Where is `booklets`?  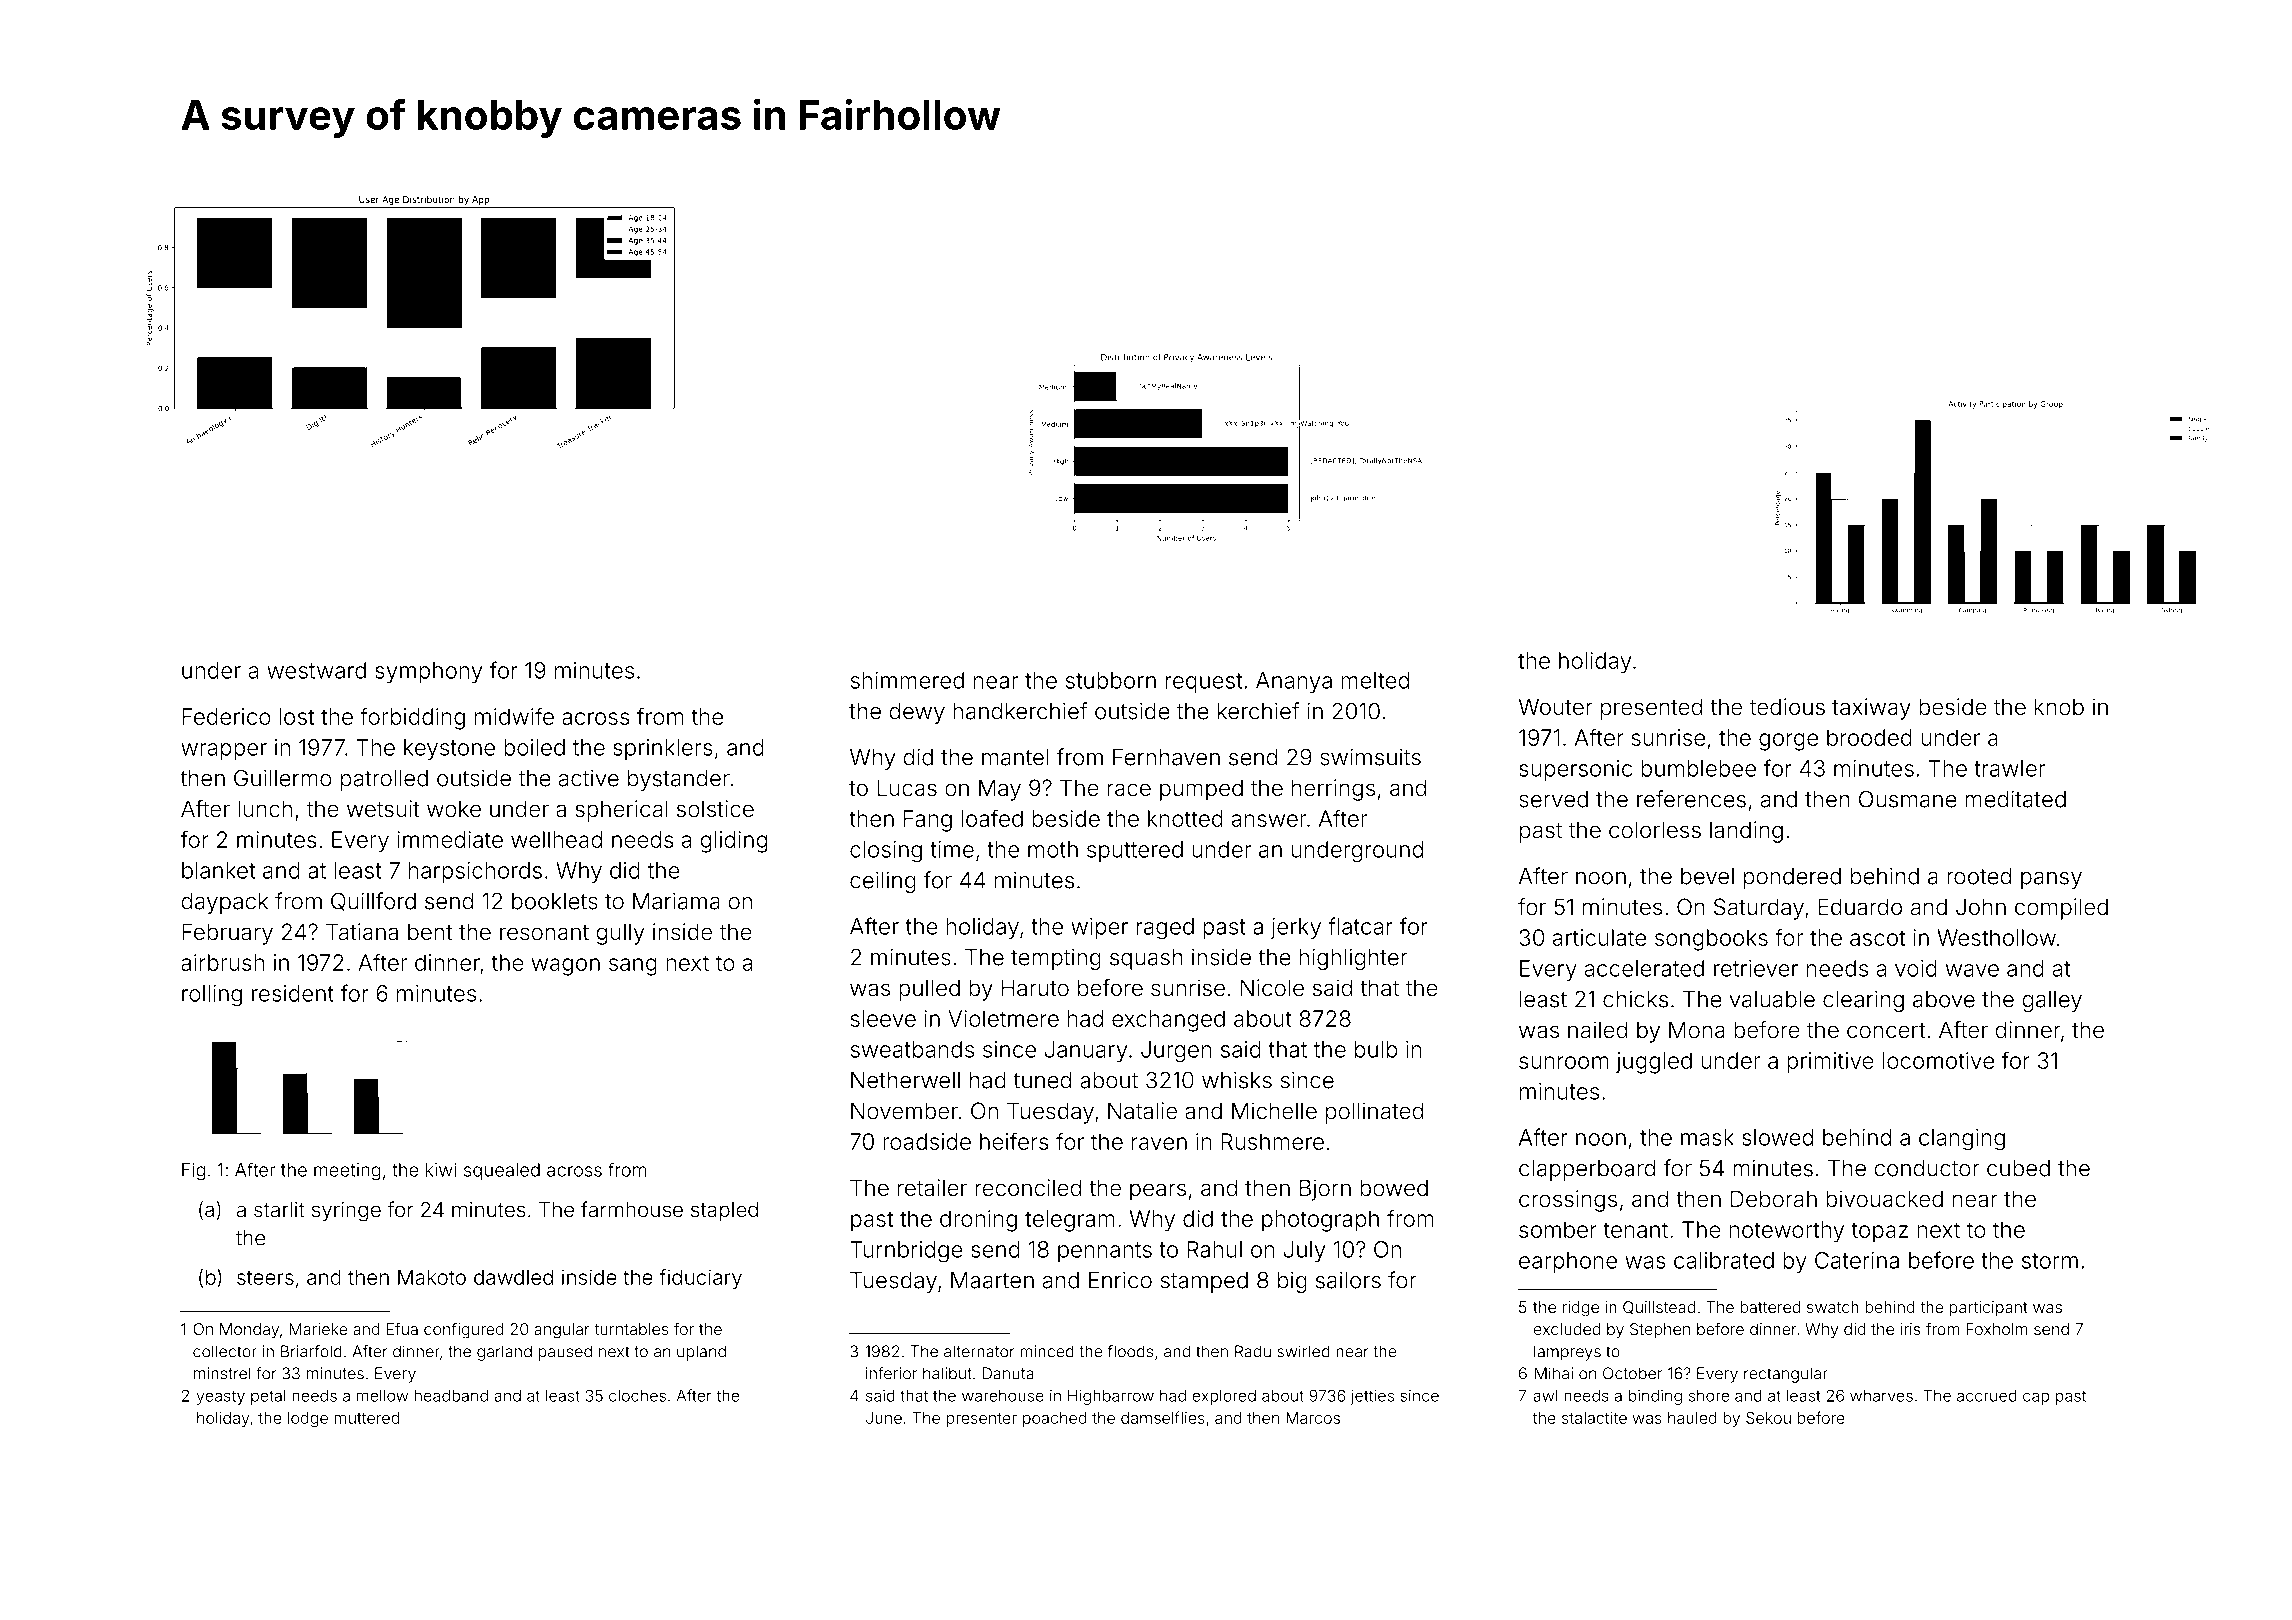
booklets is located at coordinates (555, 901).
